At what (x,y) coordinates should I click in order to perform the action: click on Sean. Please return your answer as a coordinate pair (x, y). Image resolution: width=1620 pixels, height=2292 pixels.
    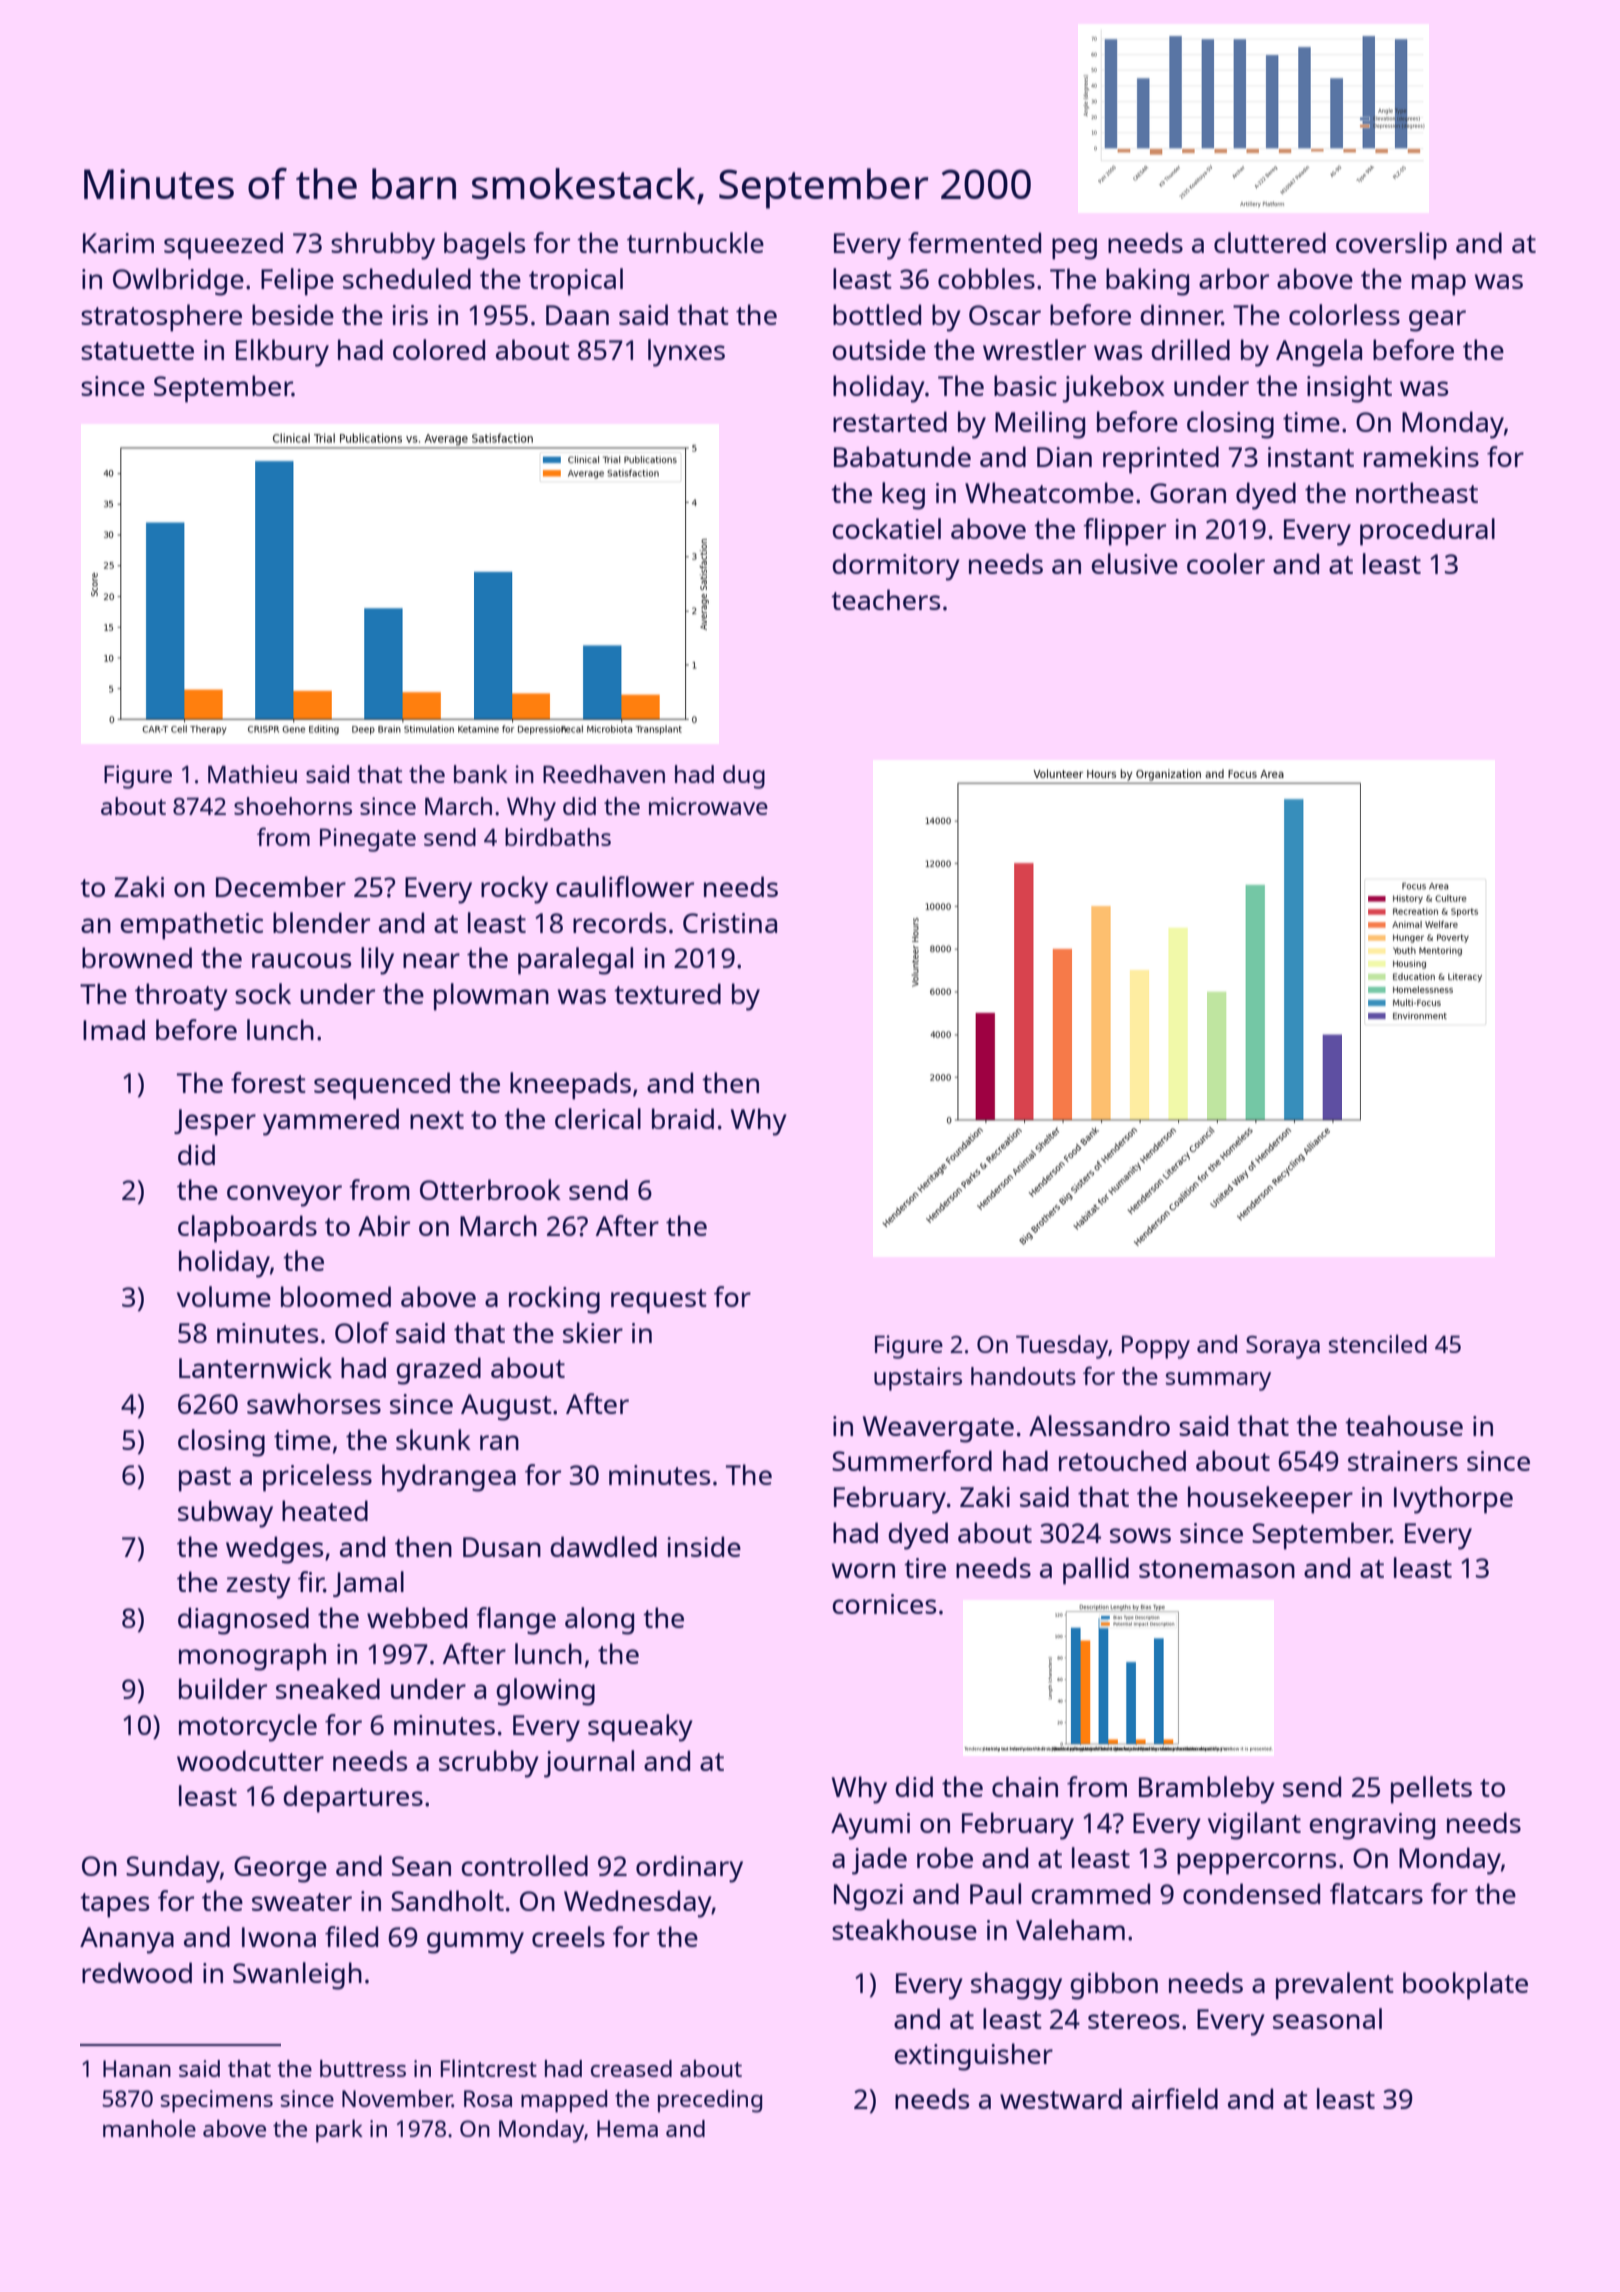
    Looking at the image, I should click on (421, 1866).
